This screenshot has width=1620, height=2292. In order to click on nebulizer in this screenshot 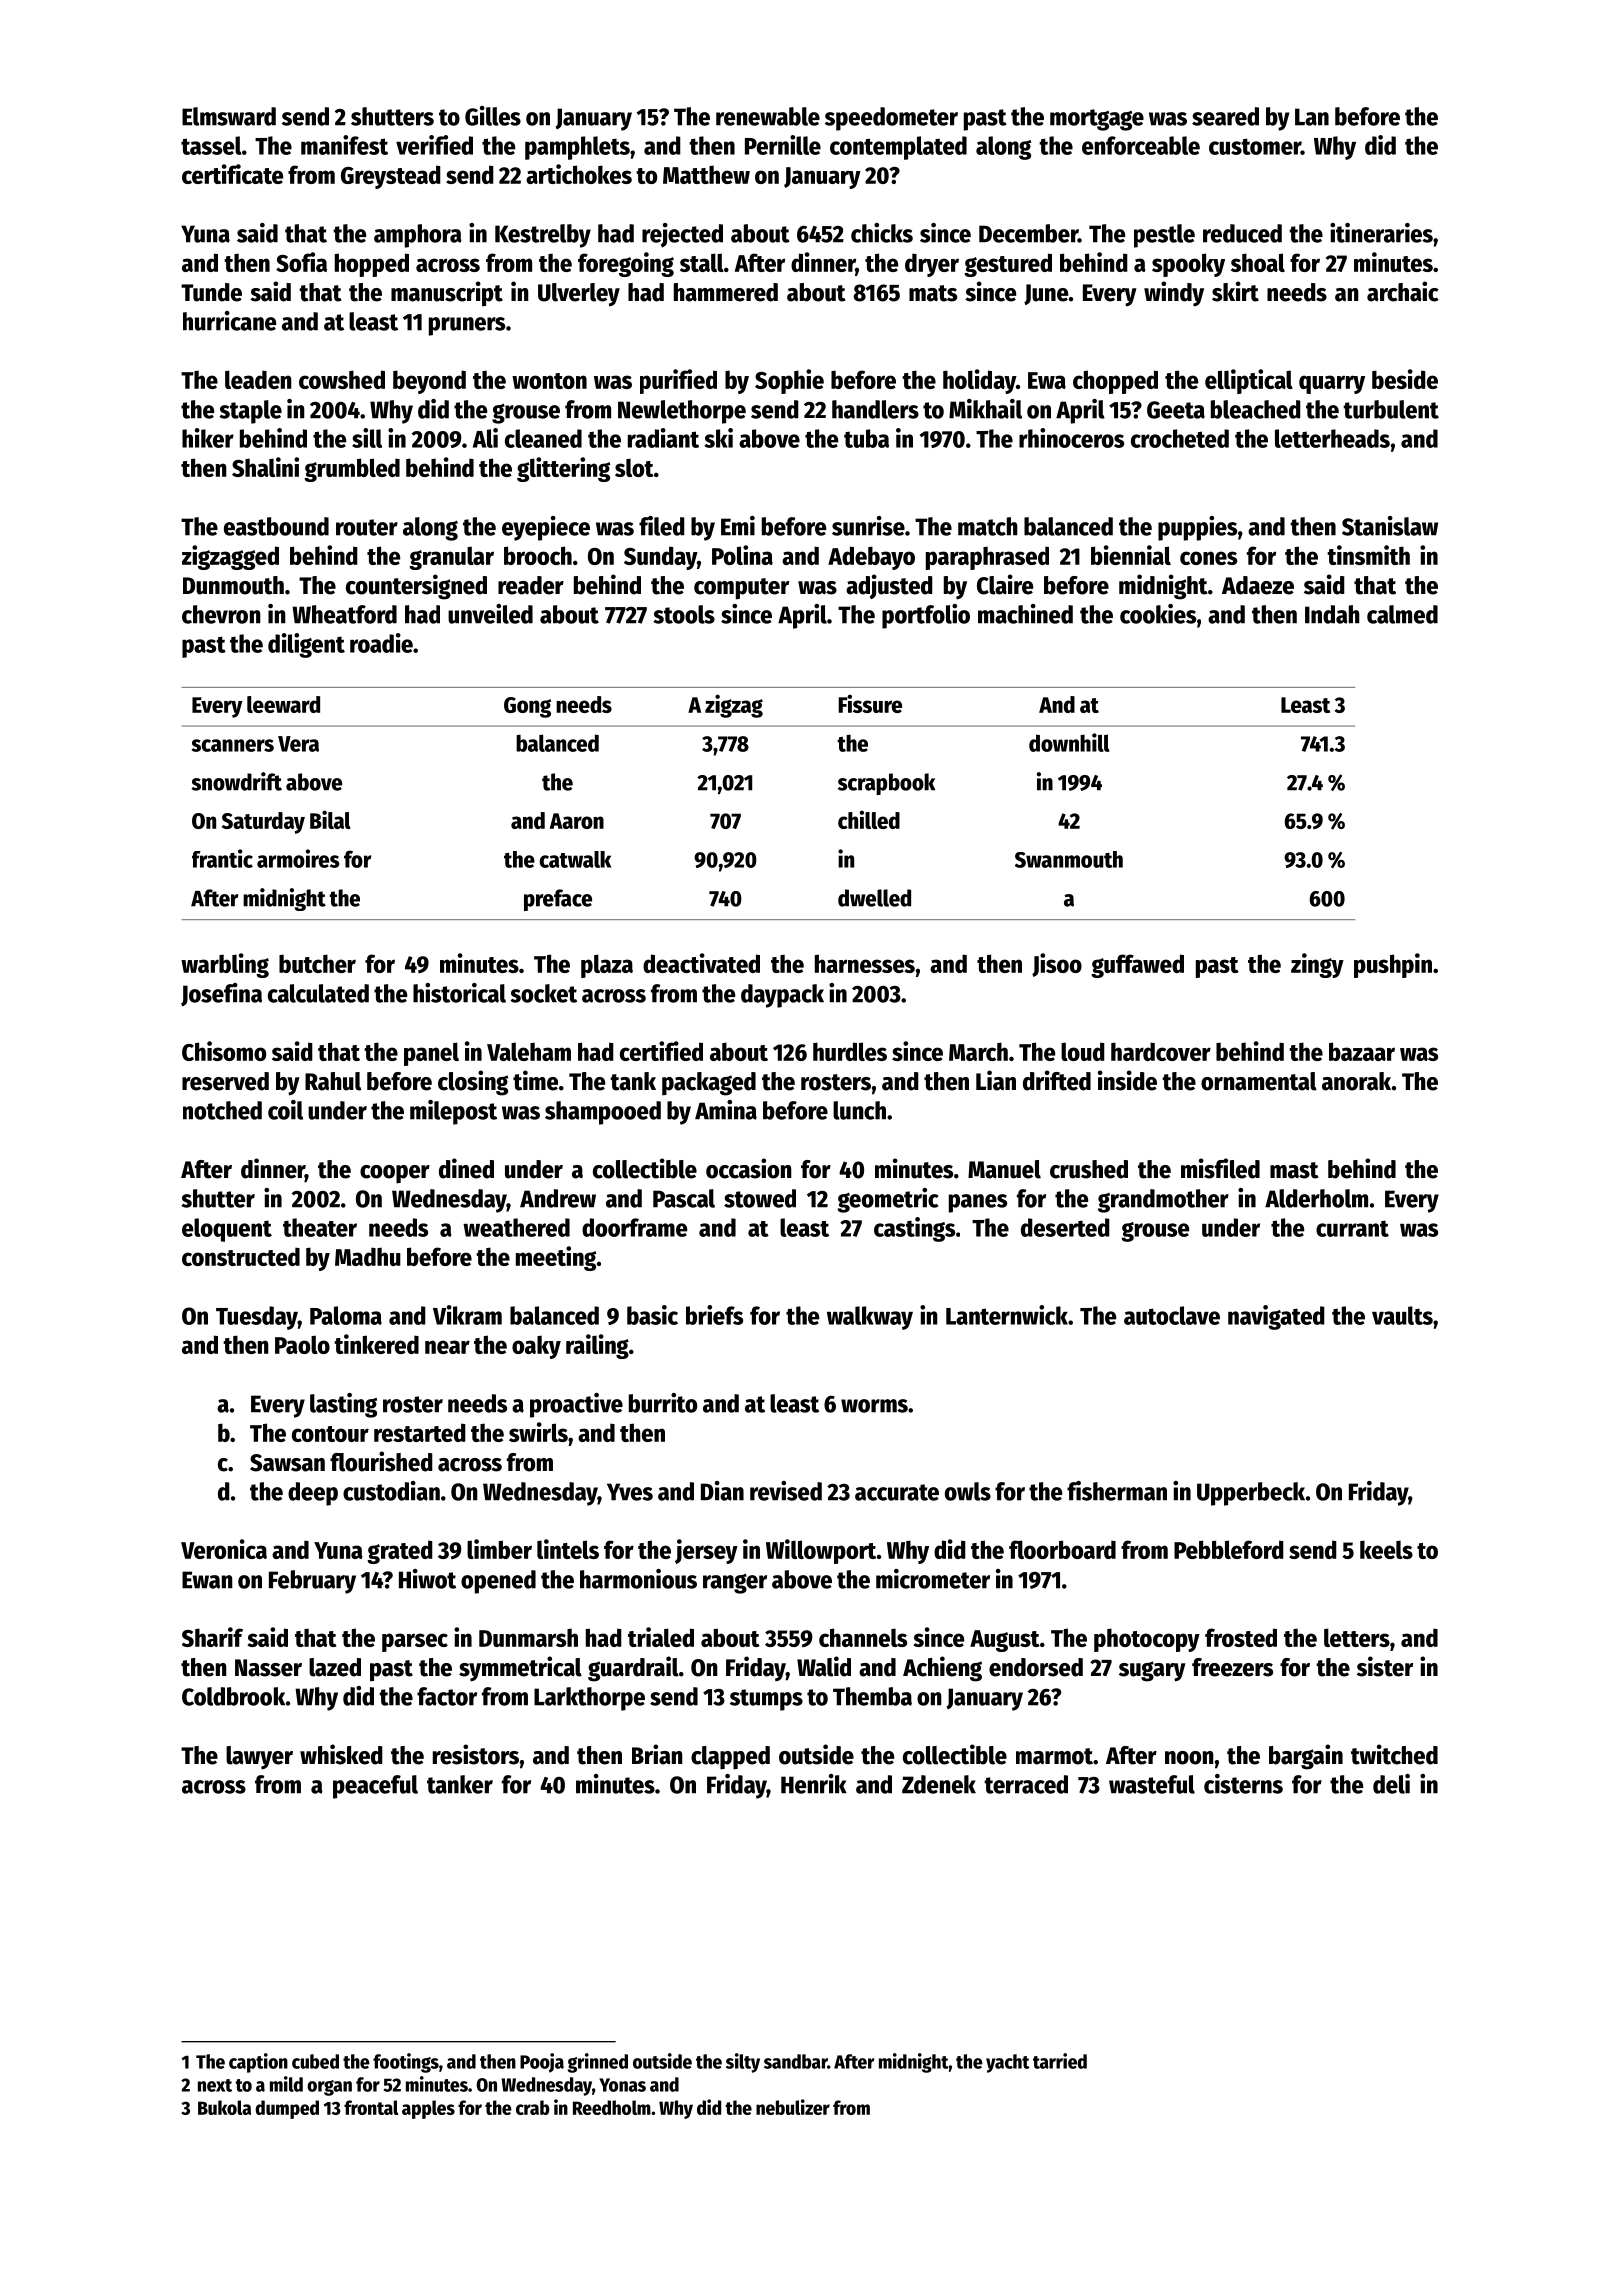, I will do `click(793, 2107)`.
